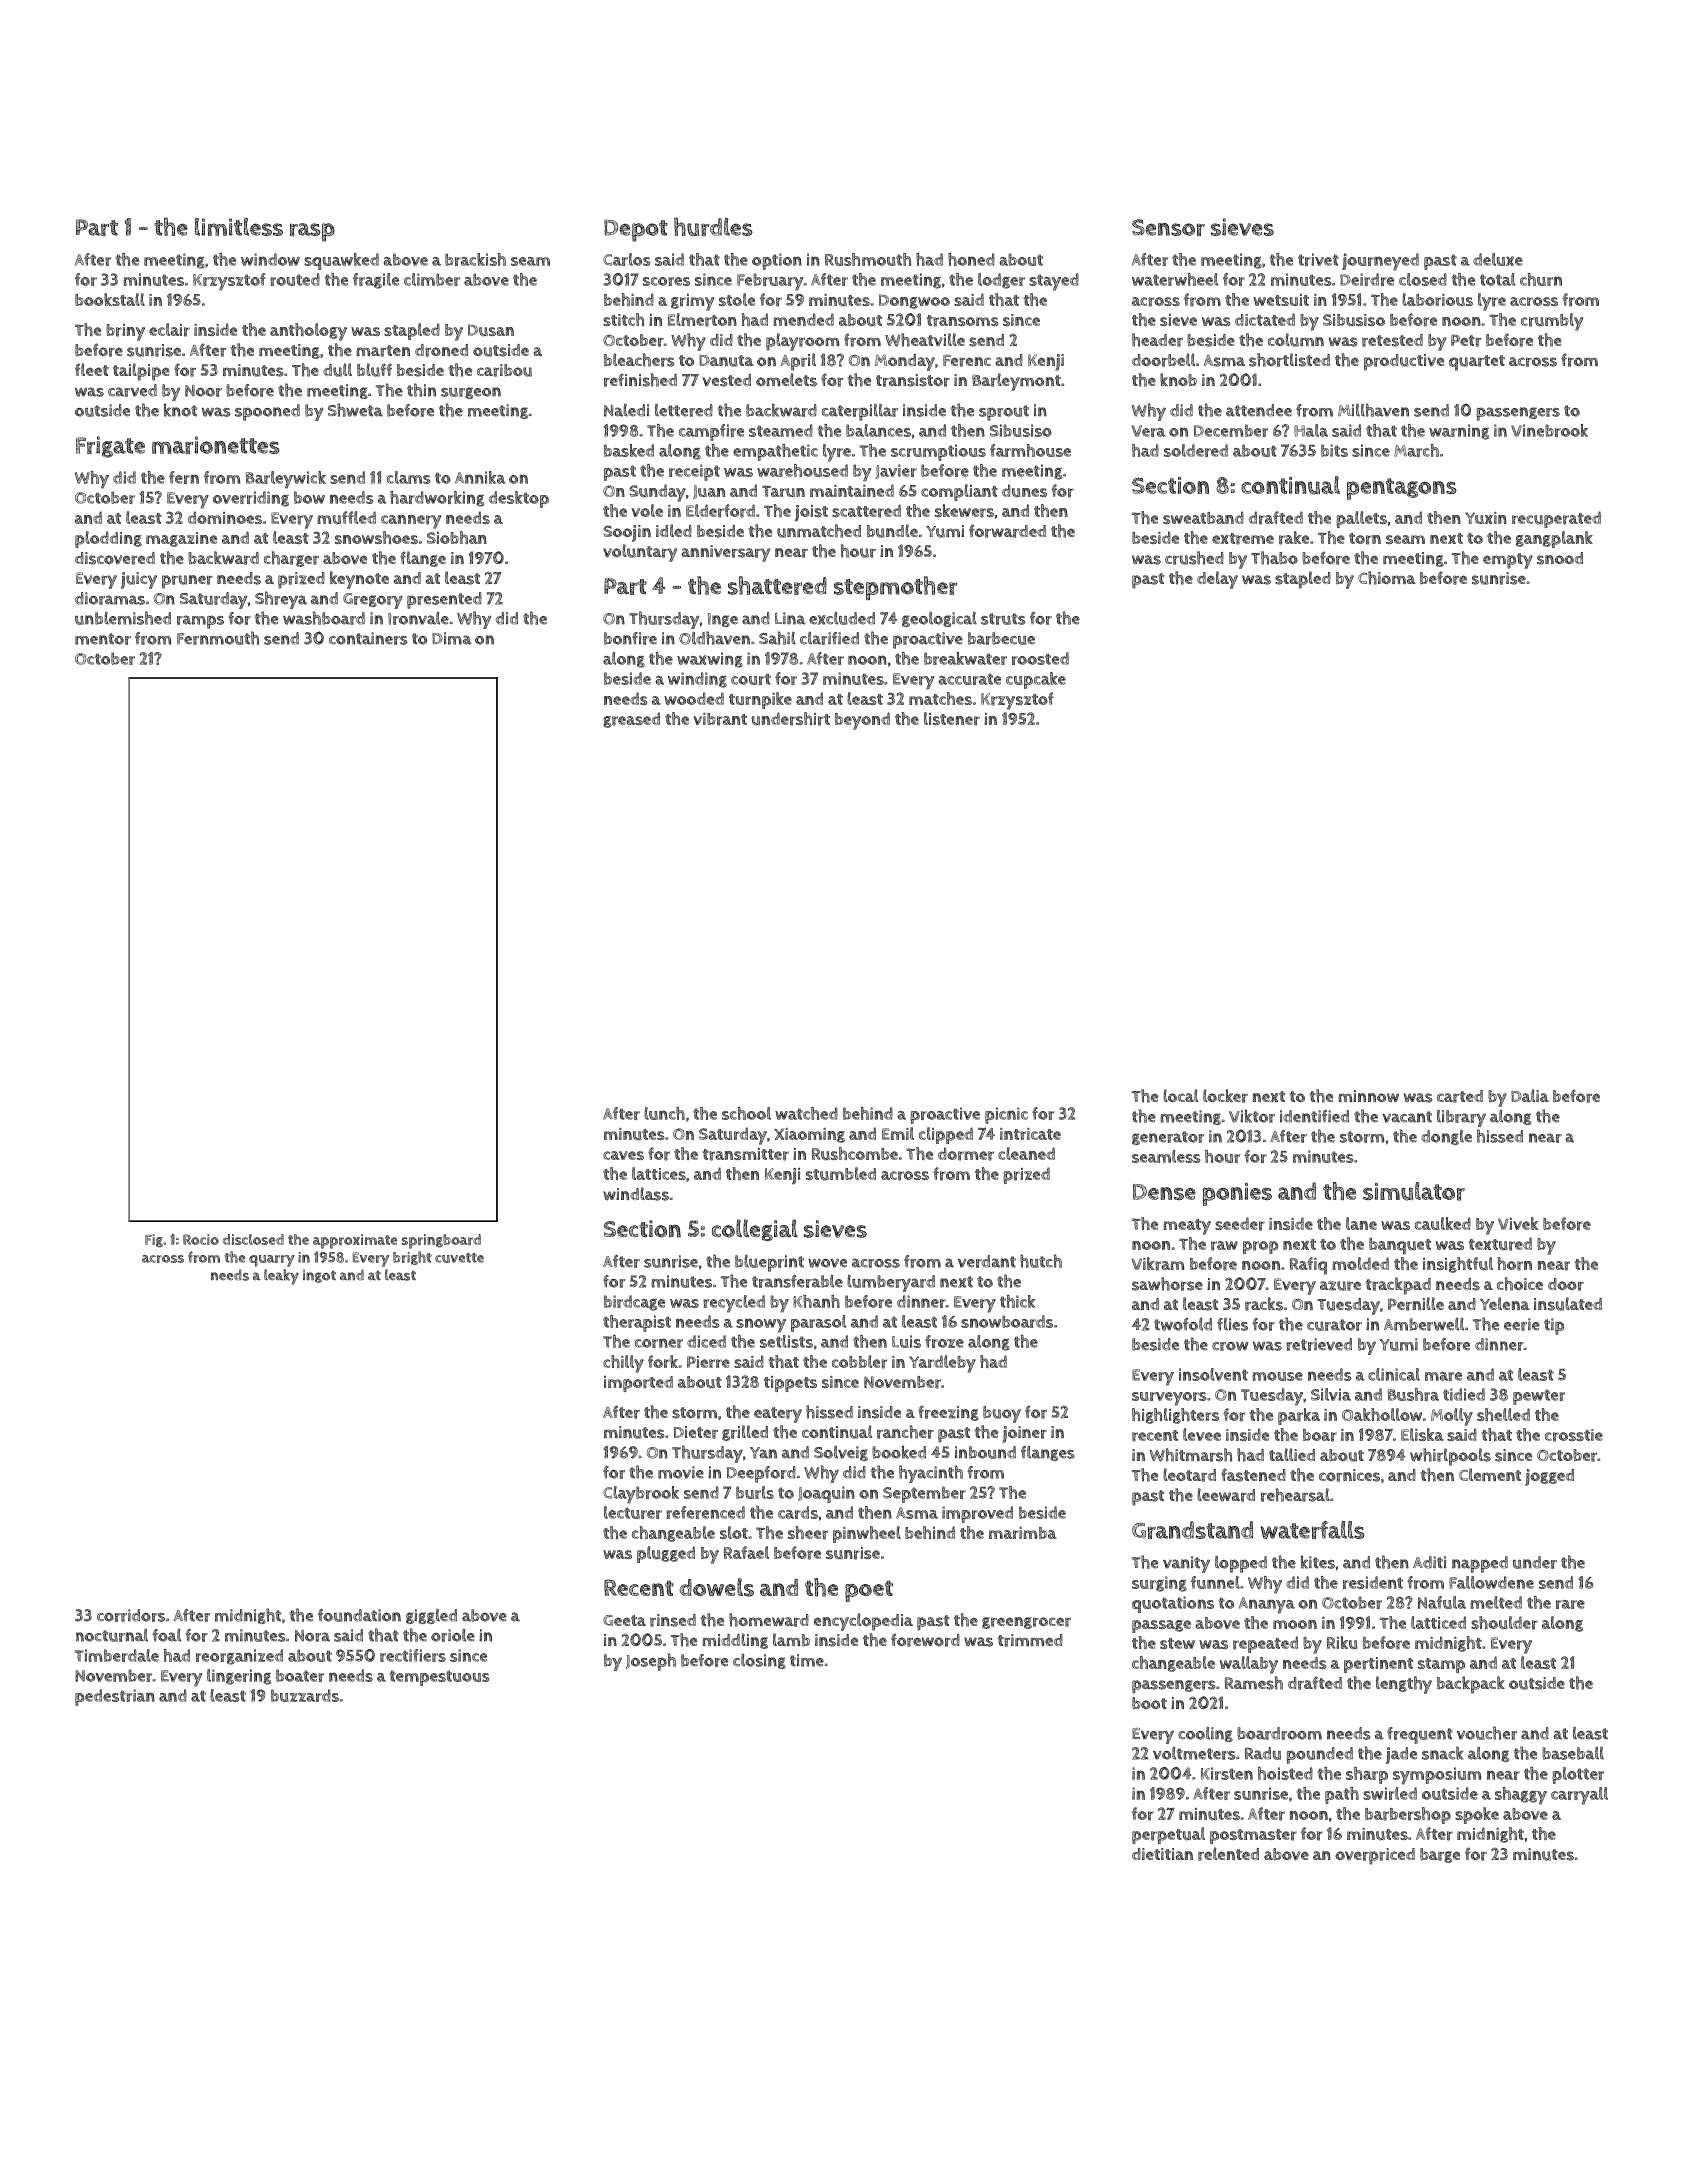 Image resolution: width=1683 pixels, height=2178 pixels. I want to click on rare, so click(1570, 1604).
